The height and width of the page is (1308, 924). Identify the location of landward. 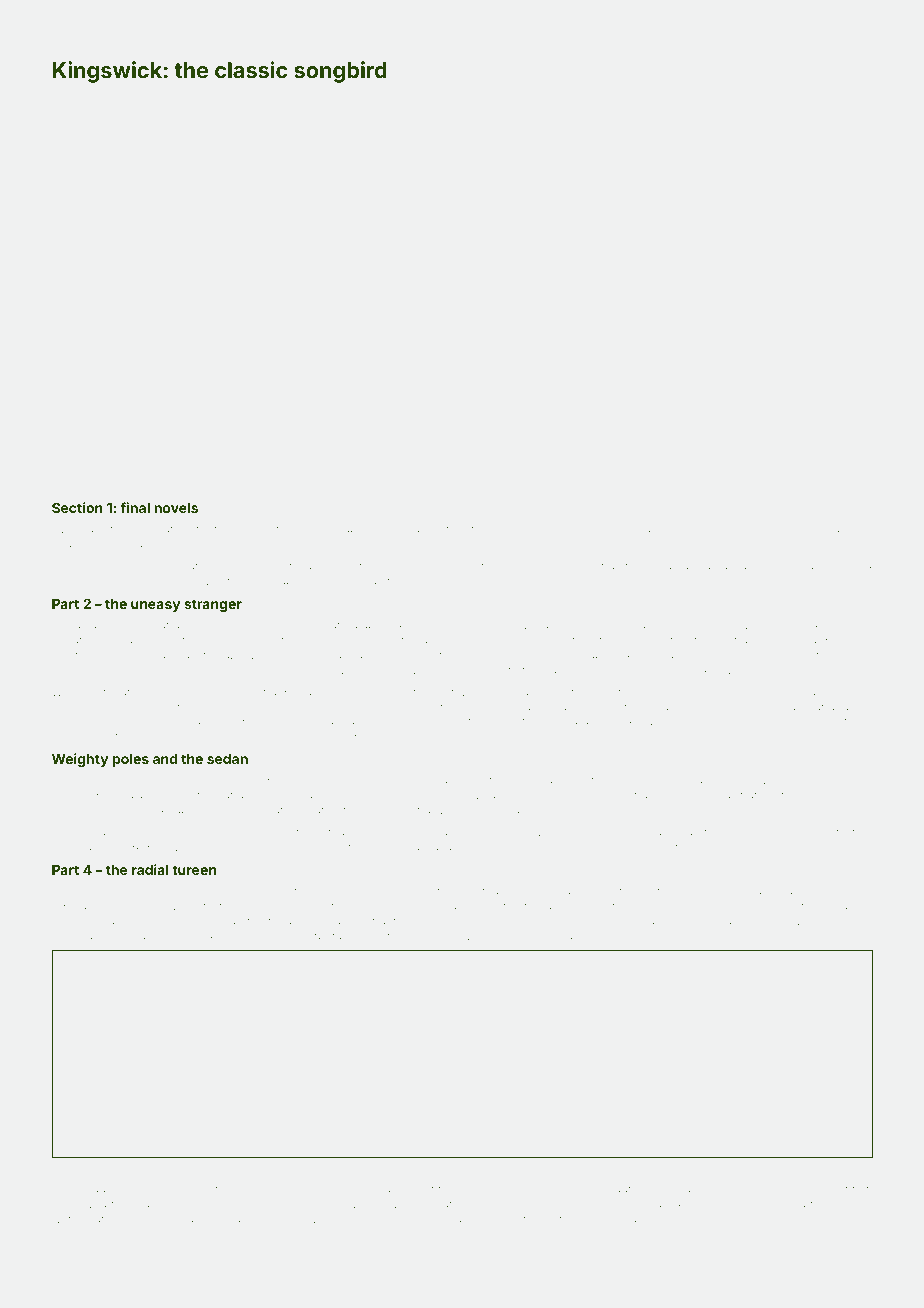
(121, 936).
